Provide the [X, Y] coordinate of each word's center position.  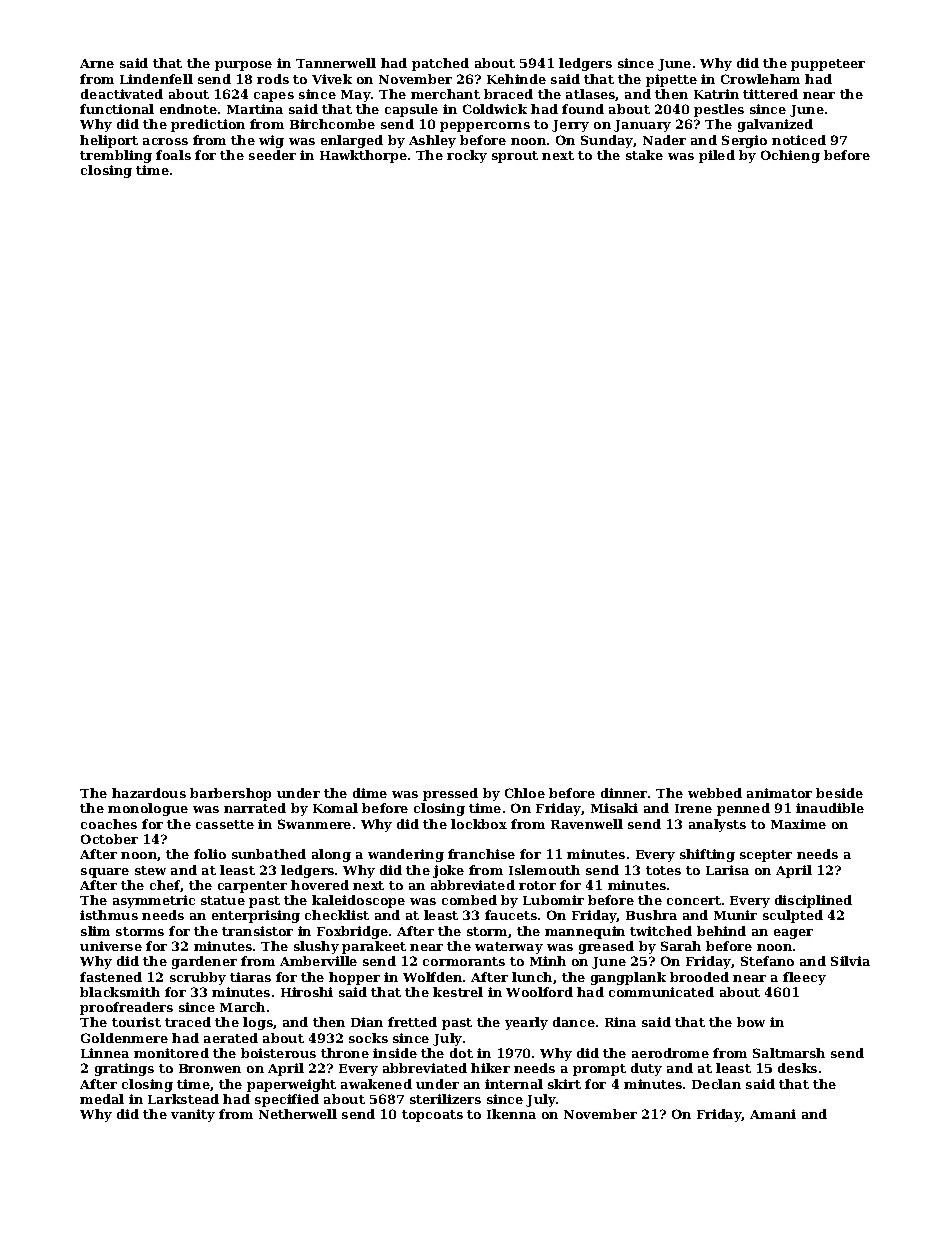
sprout [515, 157]
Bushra [651, 915]
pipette [671, 80]
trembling [116, 156]
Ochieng [790, 156]
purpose [243, 66]
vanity [193, 1115]
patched [440, 64]
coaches [109, 824]
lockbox [479, 824]
